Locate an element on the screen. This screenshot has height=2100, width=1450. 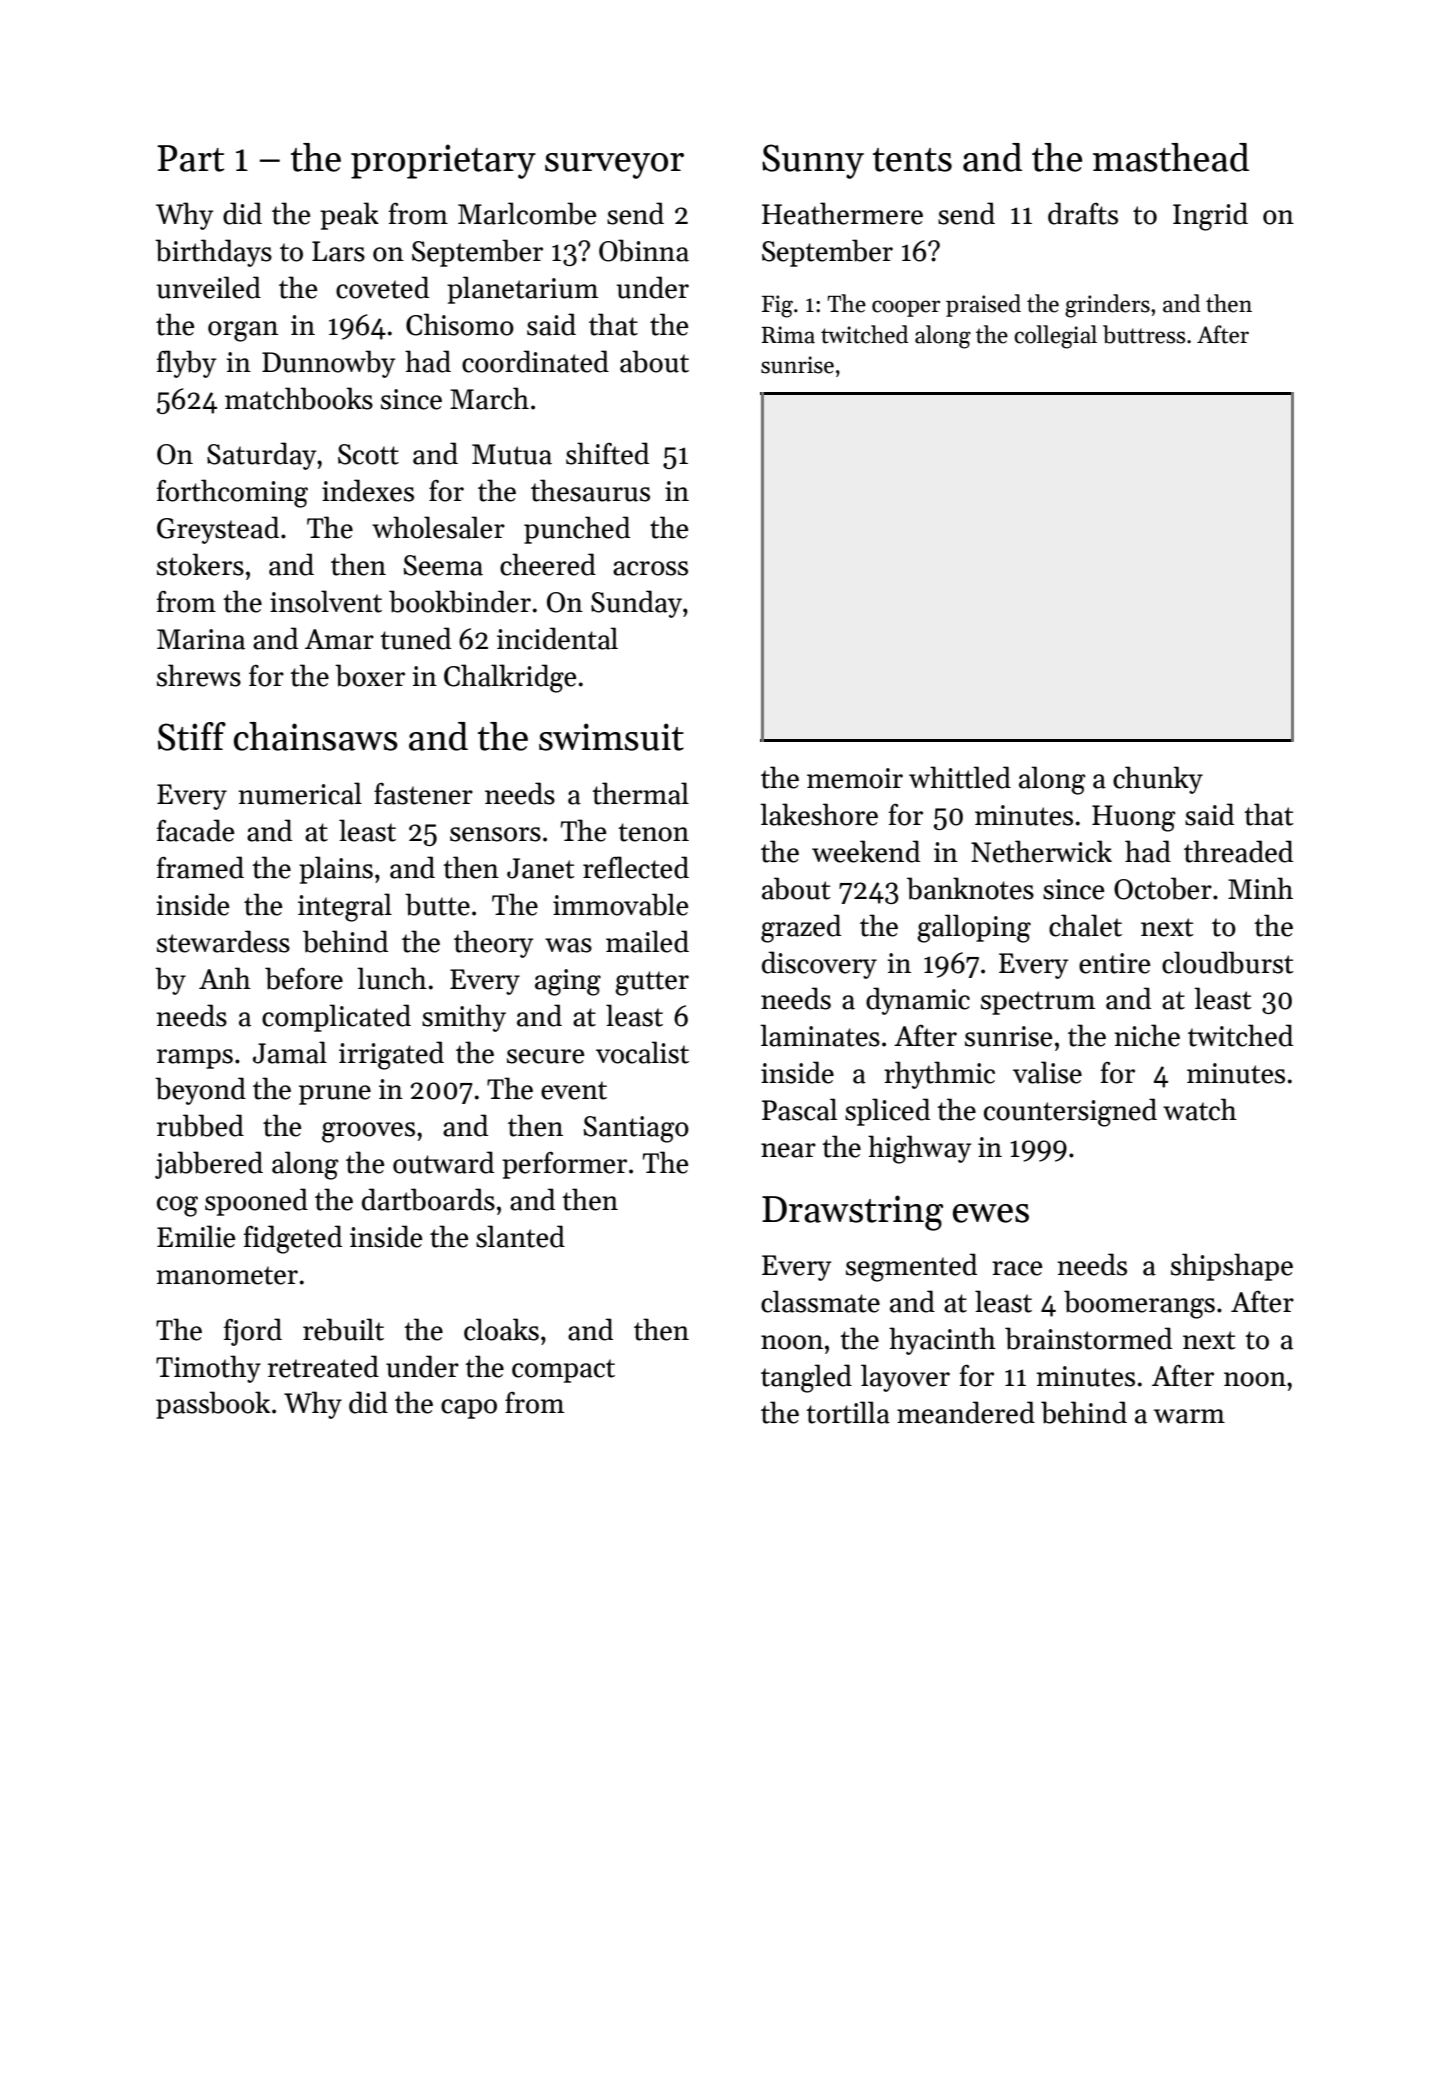
sensors is located at coordinates (495, 834).
